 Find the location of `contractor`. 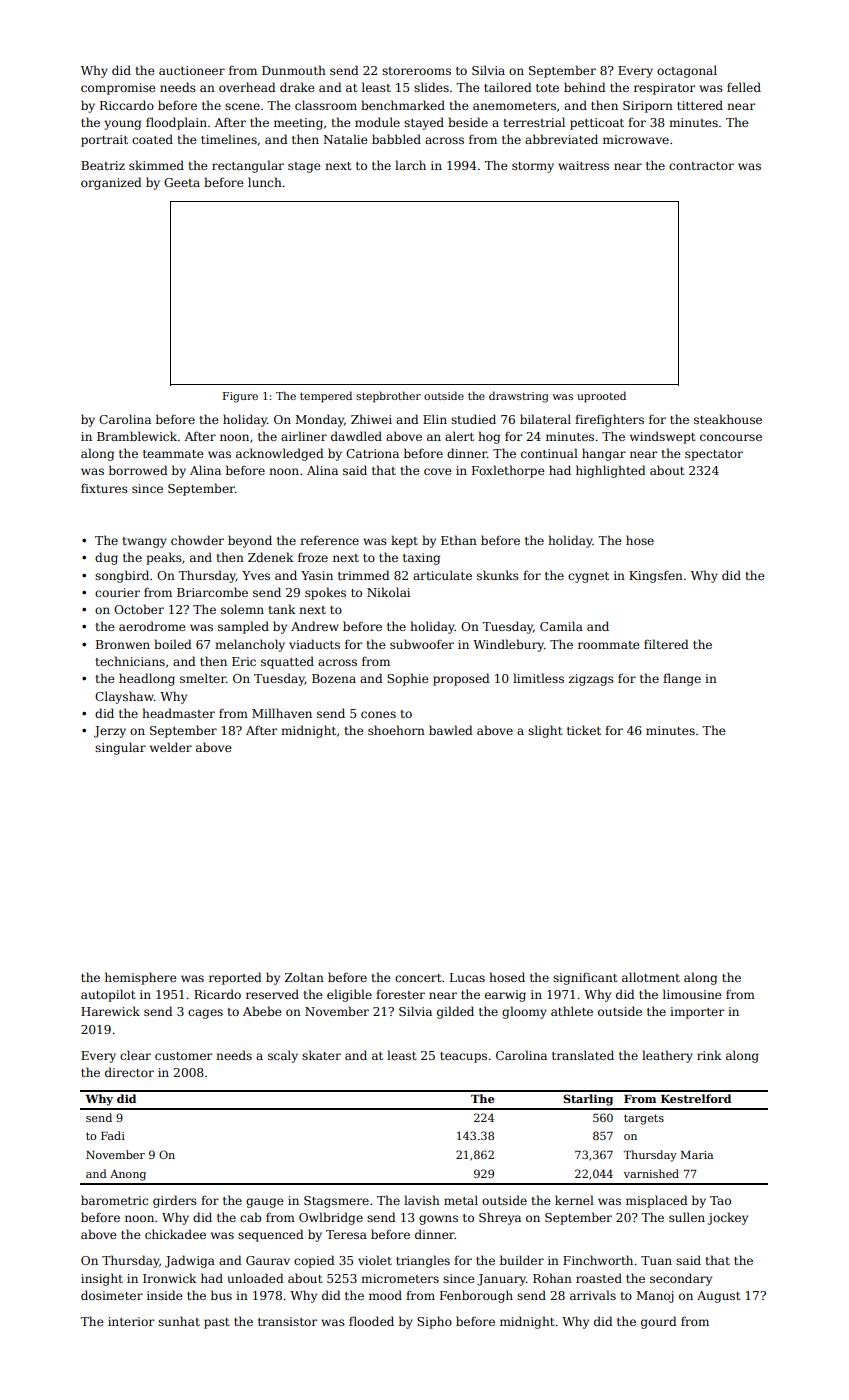

contractor is located at coordinates (701, 166).
